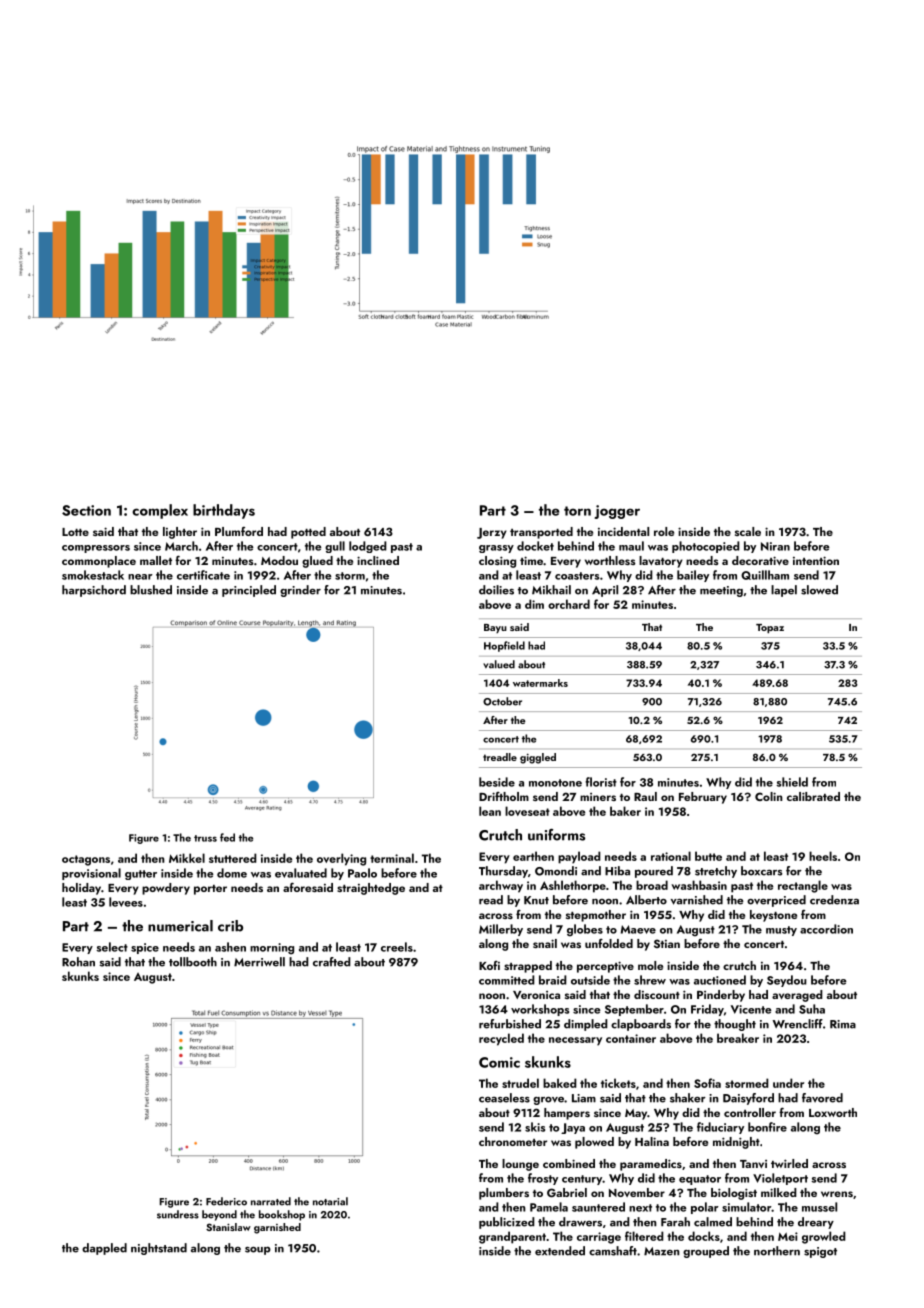 The height and width of the image is (1308, 924). I want to click on complex, so click(160, 511).
